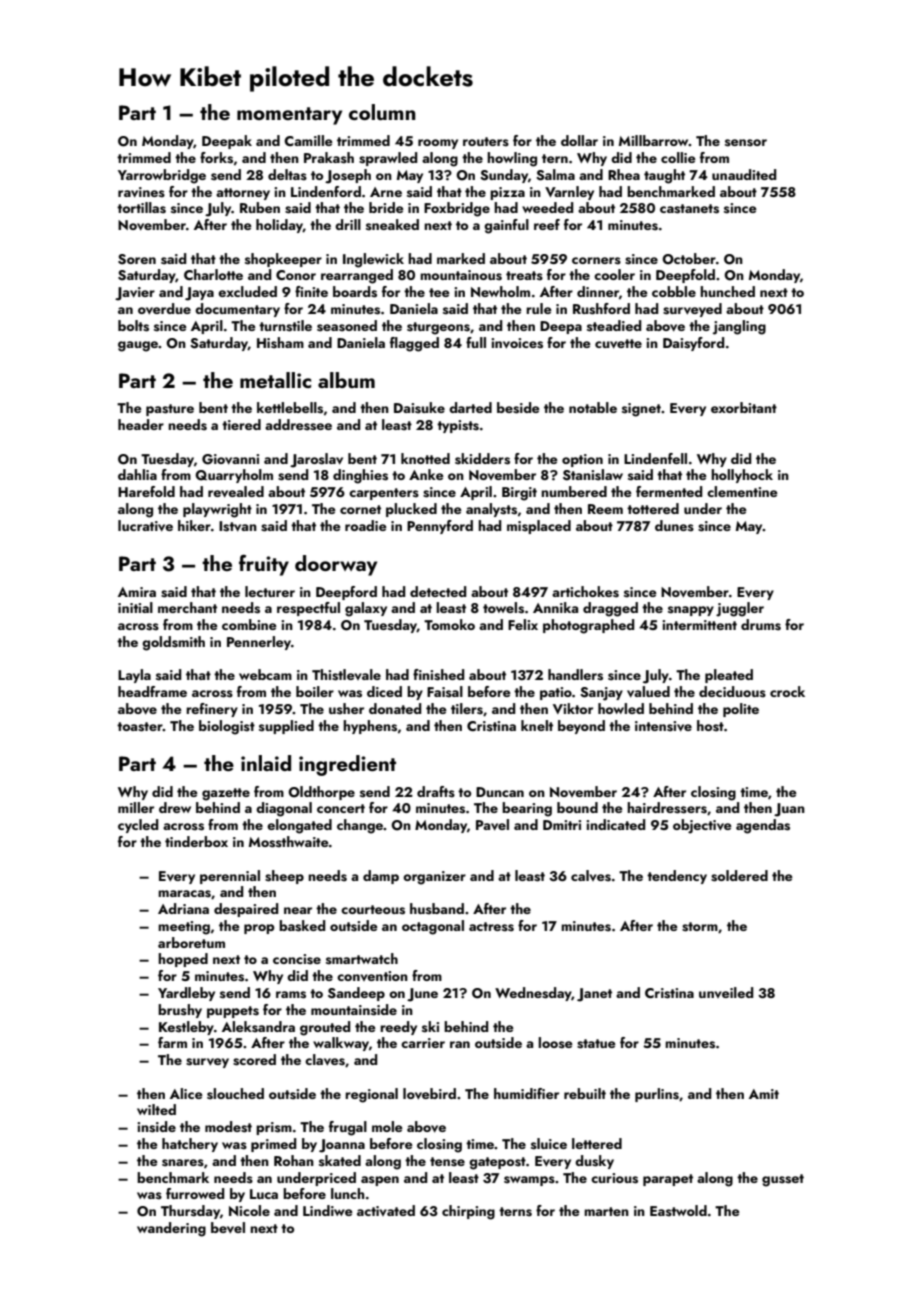 The image size is (924, 1308). What do you see at coordinates (691, 611) in the screenshot?
I see `snappy` at bounding box center [691, 611].
